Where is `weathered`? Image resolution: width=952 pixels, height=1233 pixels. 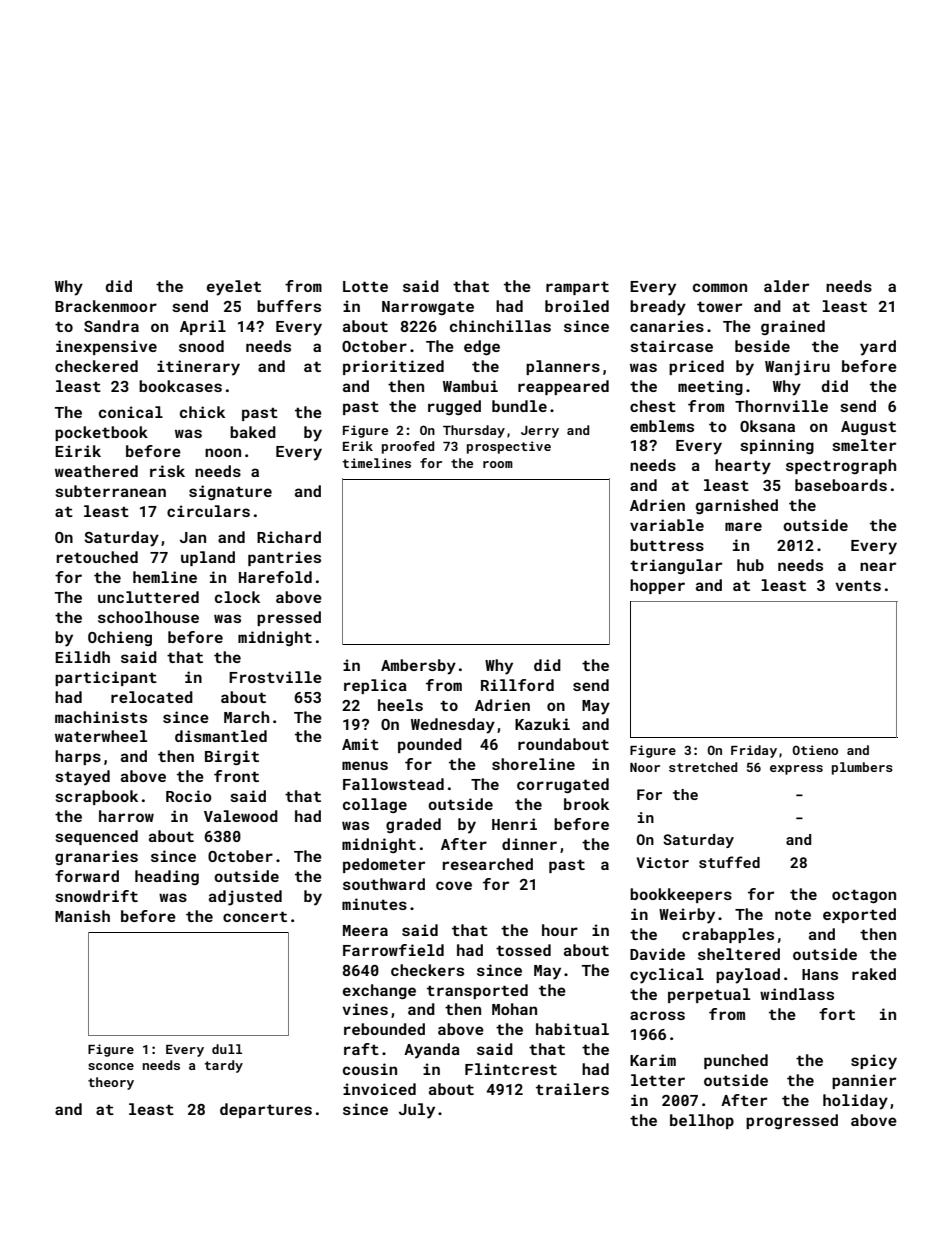 weathered is located at coordinates (96, 471).
